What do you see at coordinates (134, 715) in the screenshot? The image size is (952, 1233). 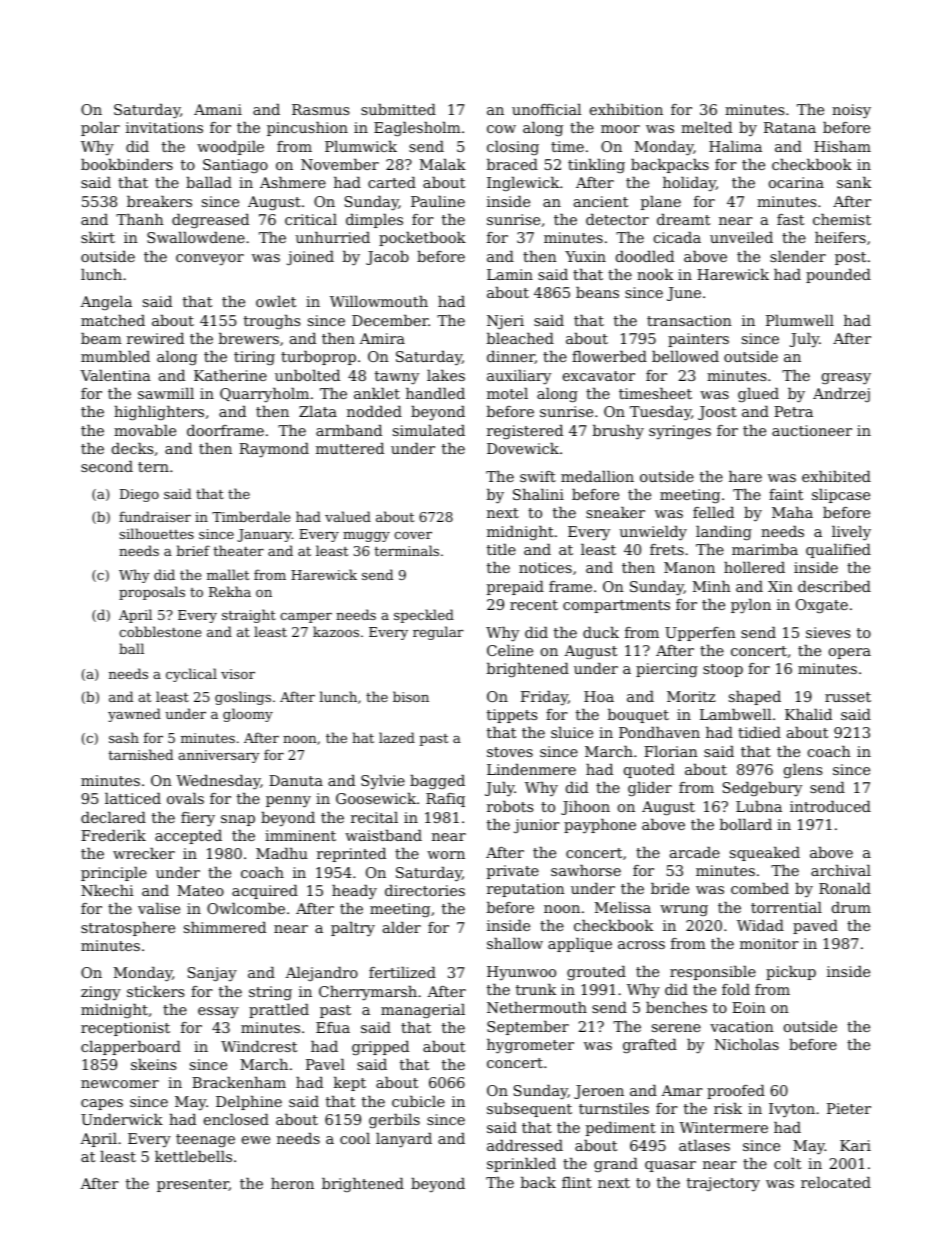 I see `yawned` at bounding box center [134, 715].
